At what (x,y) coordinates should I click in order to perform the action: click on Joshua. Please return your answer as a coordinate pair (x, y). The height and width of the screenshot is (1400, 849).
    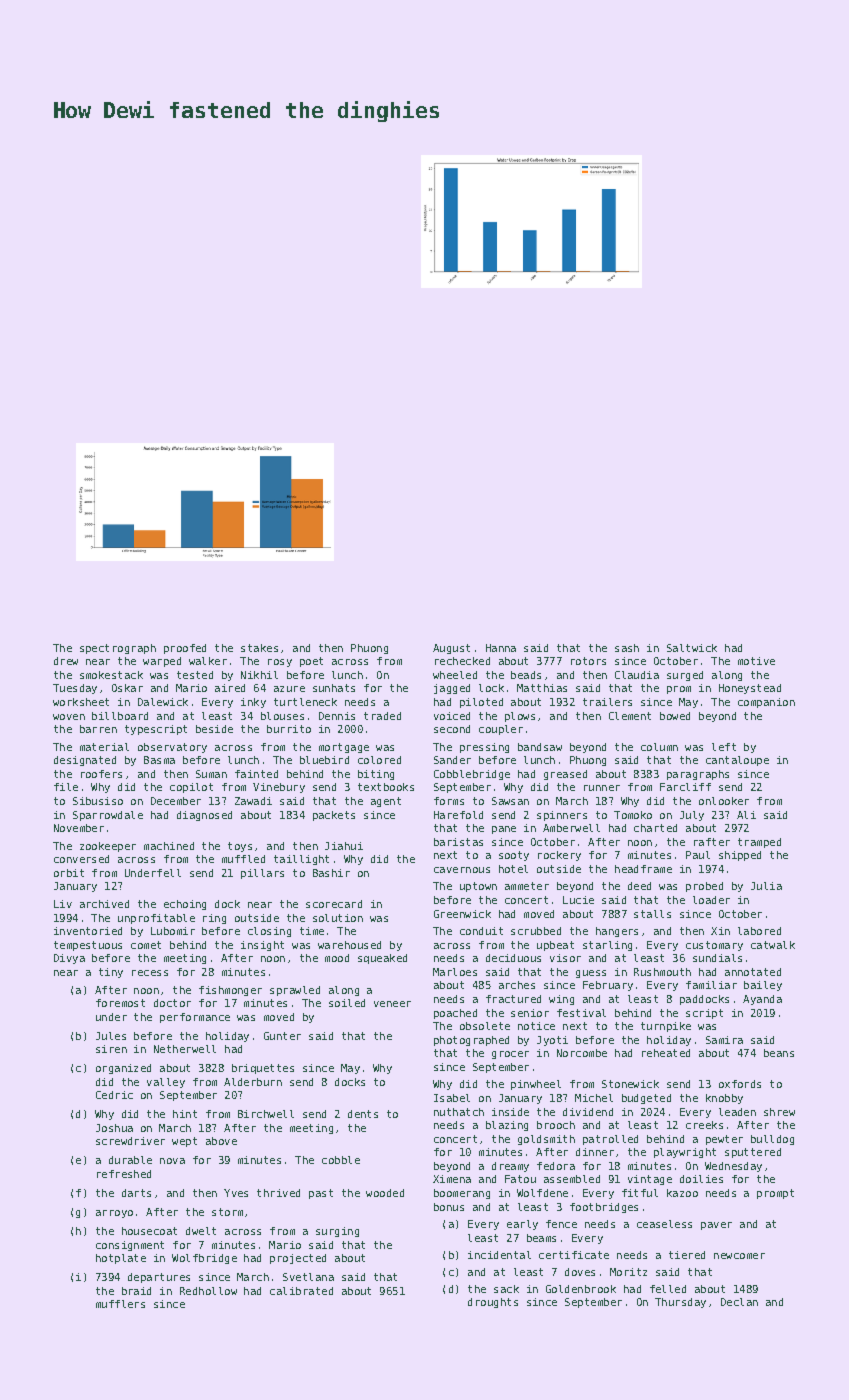
    Looking at the image, I should click on (114, 1128).
